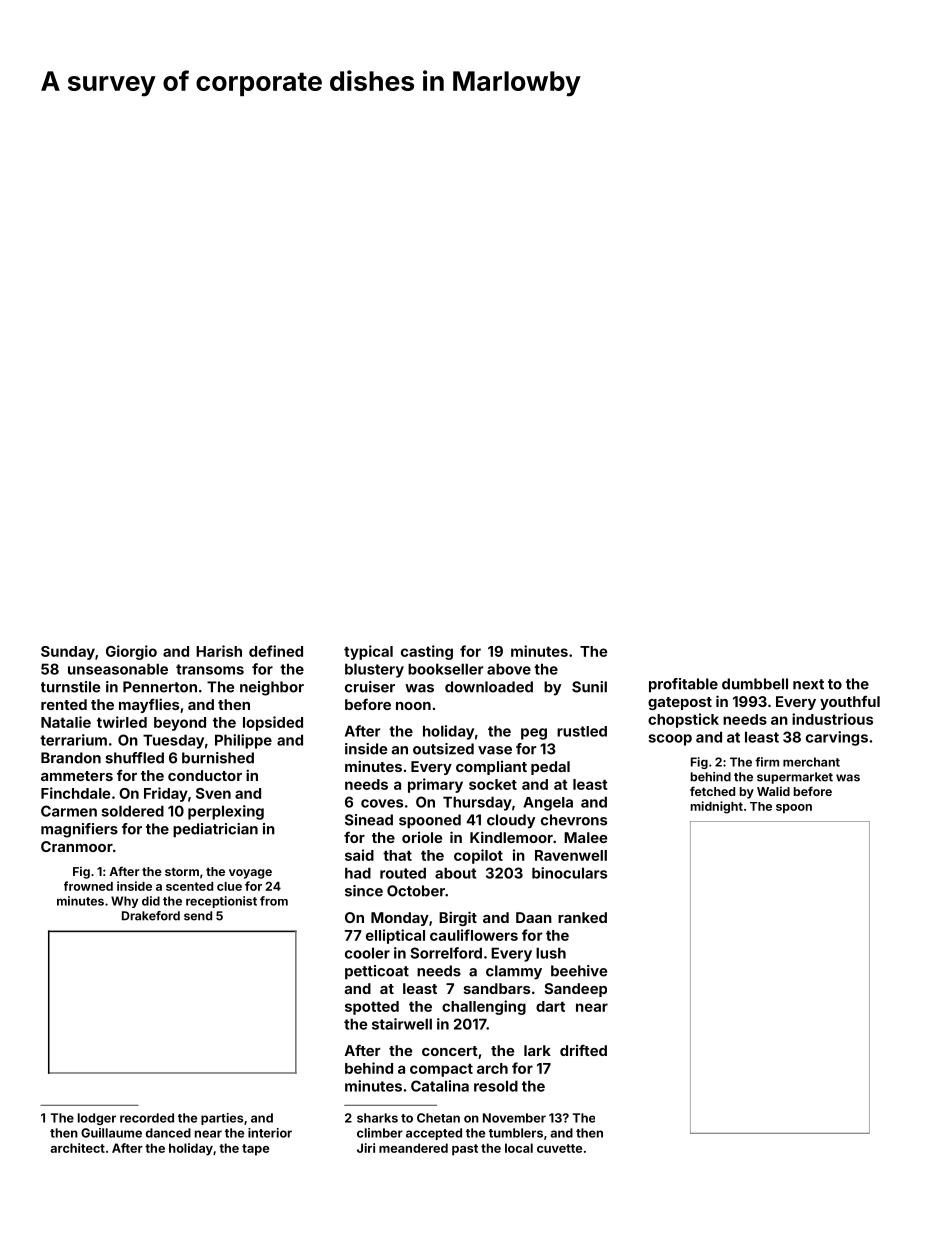 The height and width of the screenshot is (1233, 952). I want to click on stairwell, so click(402, 1024).
